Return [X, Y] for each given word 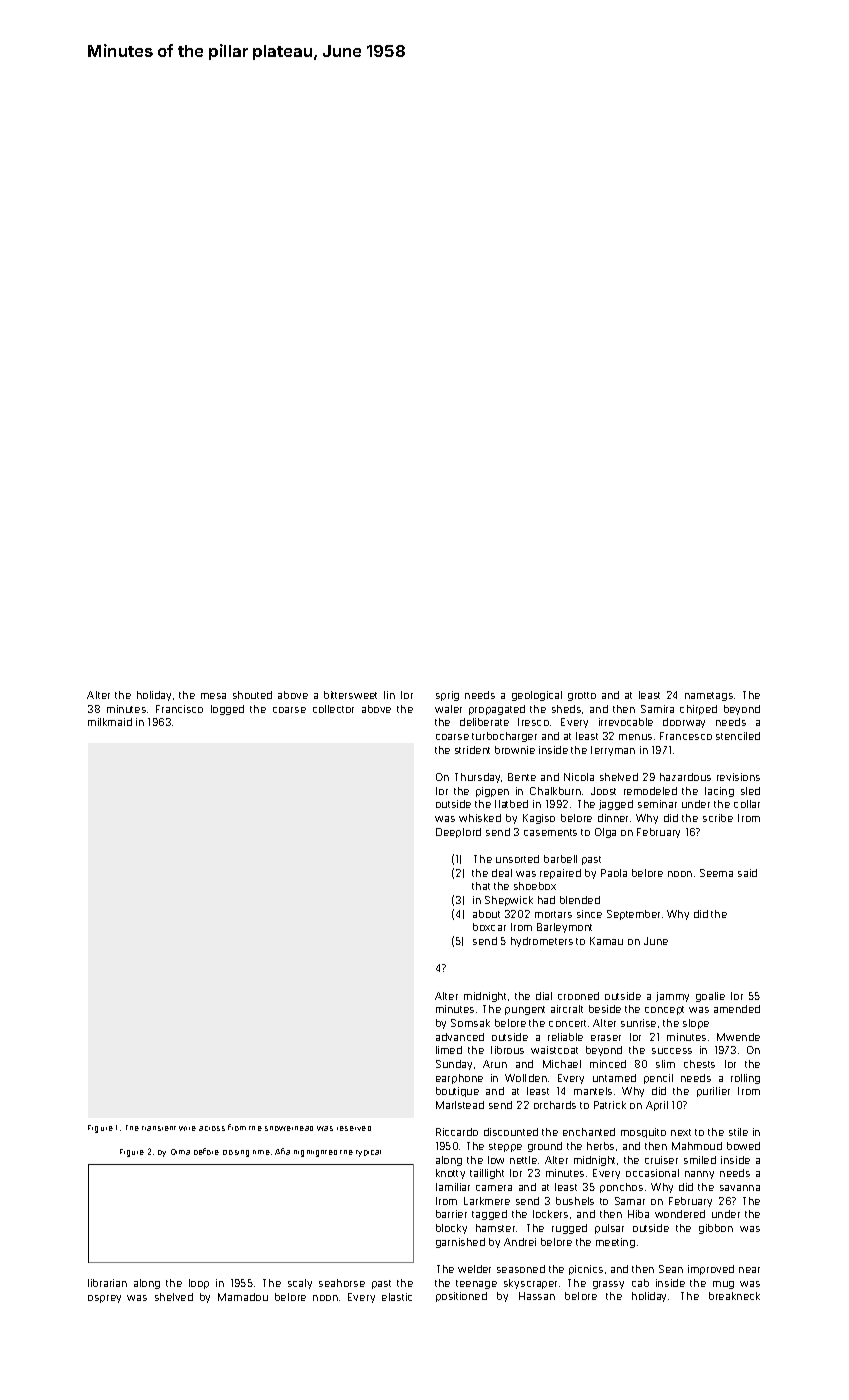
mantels [593, 1091]
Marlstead [460, 1105]
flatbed [511, 804]
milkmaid [110, 722]
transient [159, 1128]
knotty [450, 1174]
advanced [460, 1037]
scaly [300, 1284]
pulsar [609, 1229]
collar [747, 804]
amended [737, 1009]
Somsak [470, 1023]
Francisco [179, 709]
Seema [716, 873]
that [481, 886]
